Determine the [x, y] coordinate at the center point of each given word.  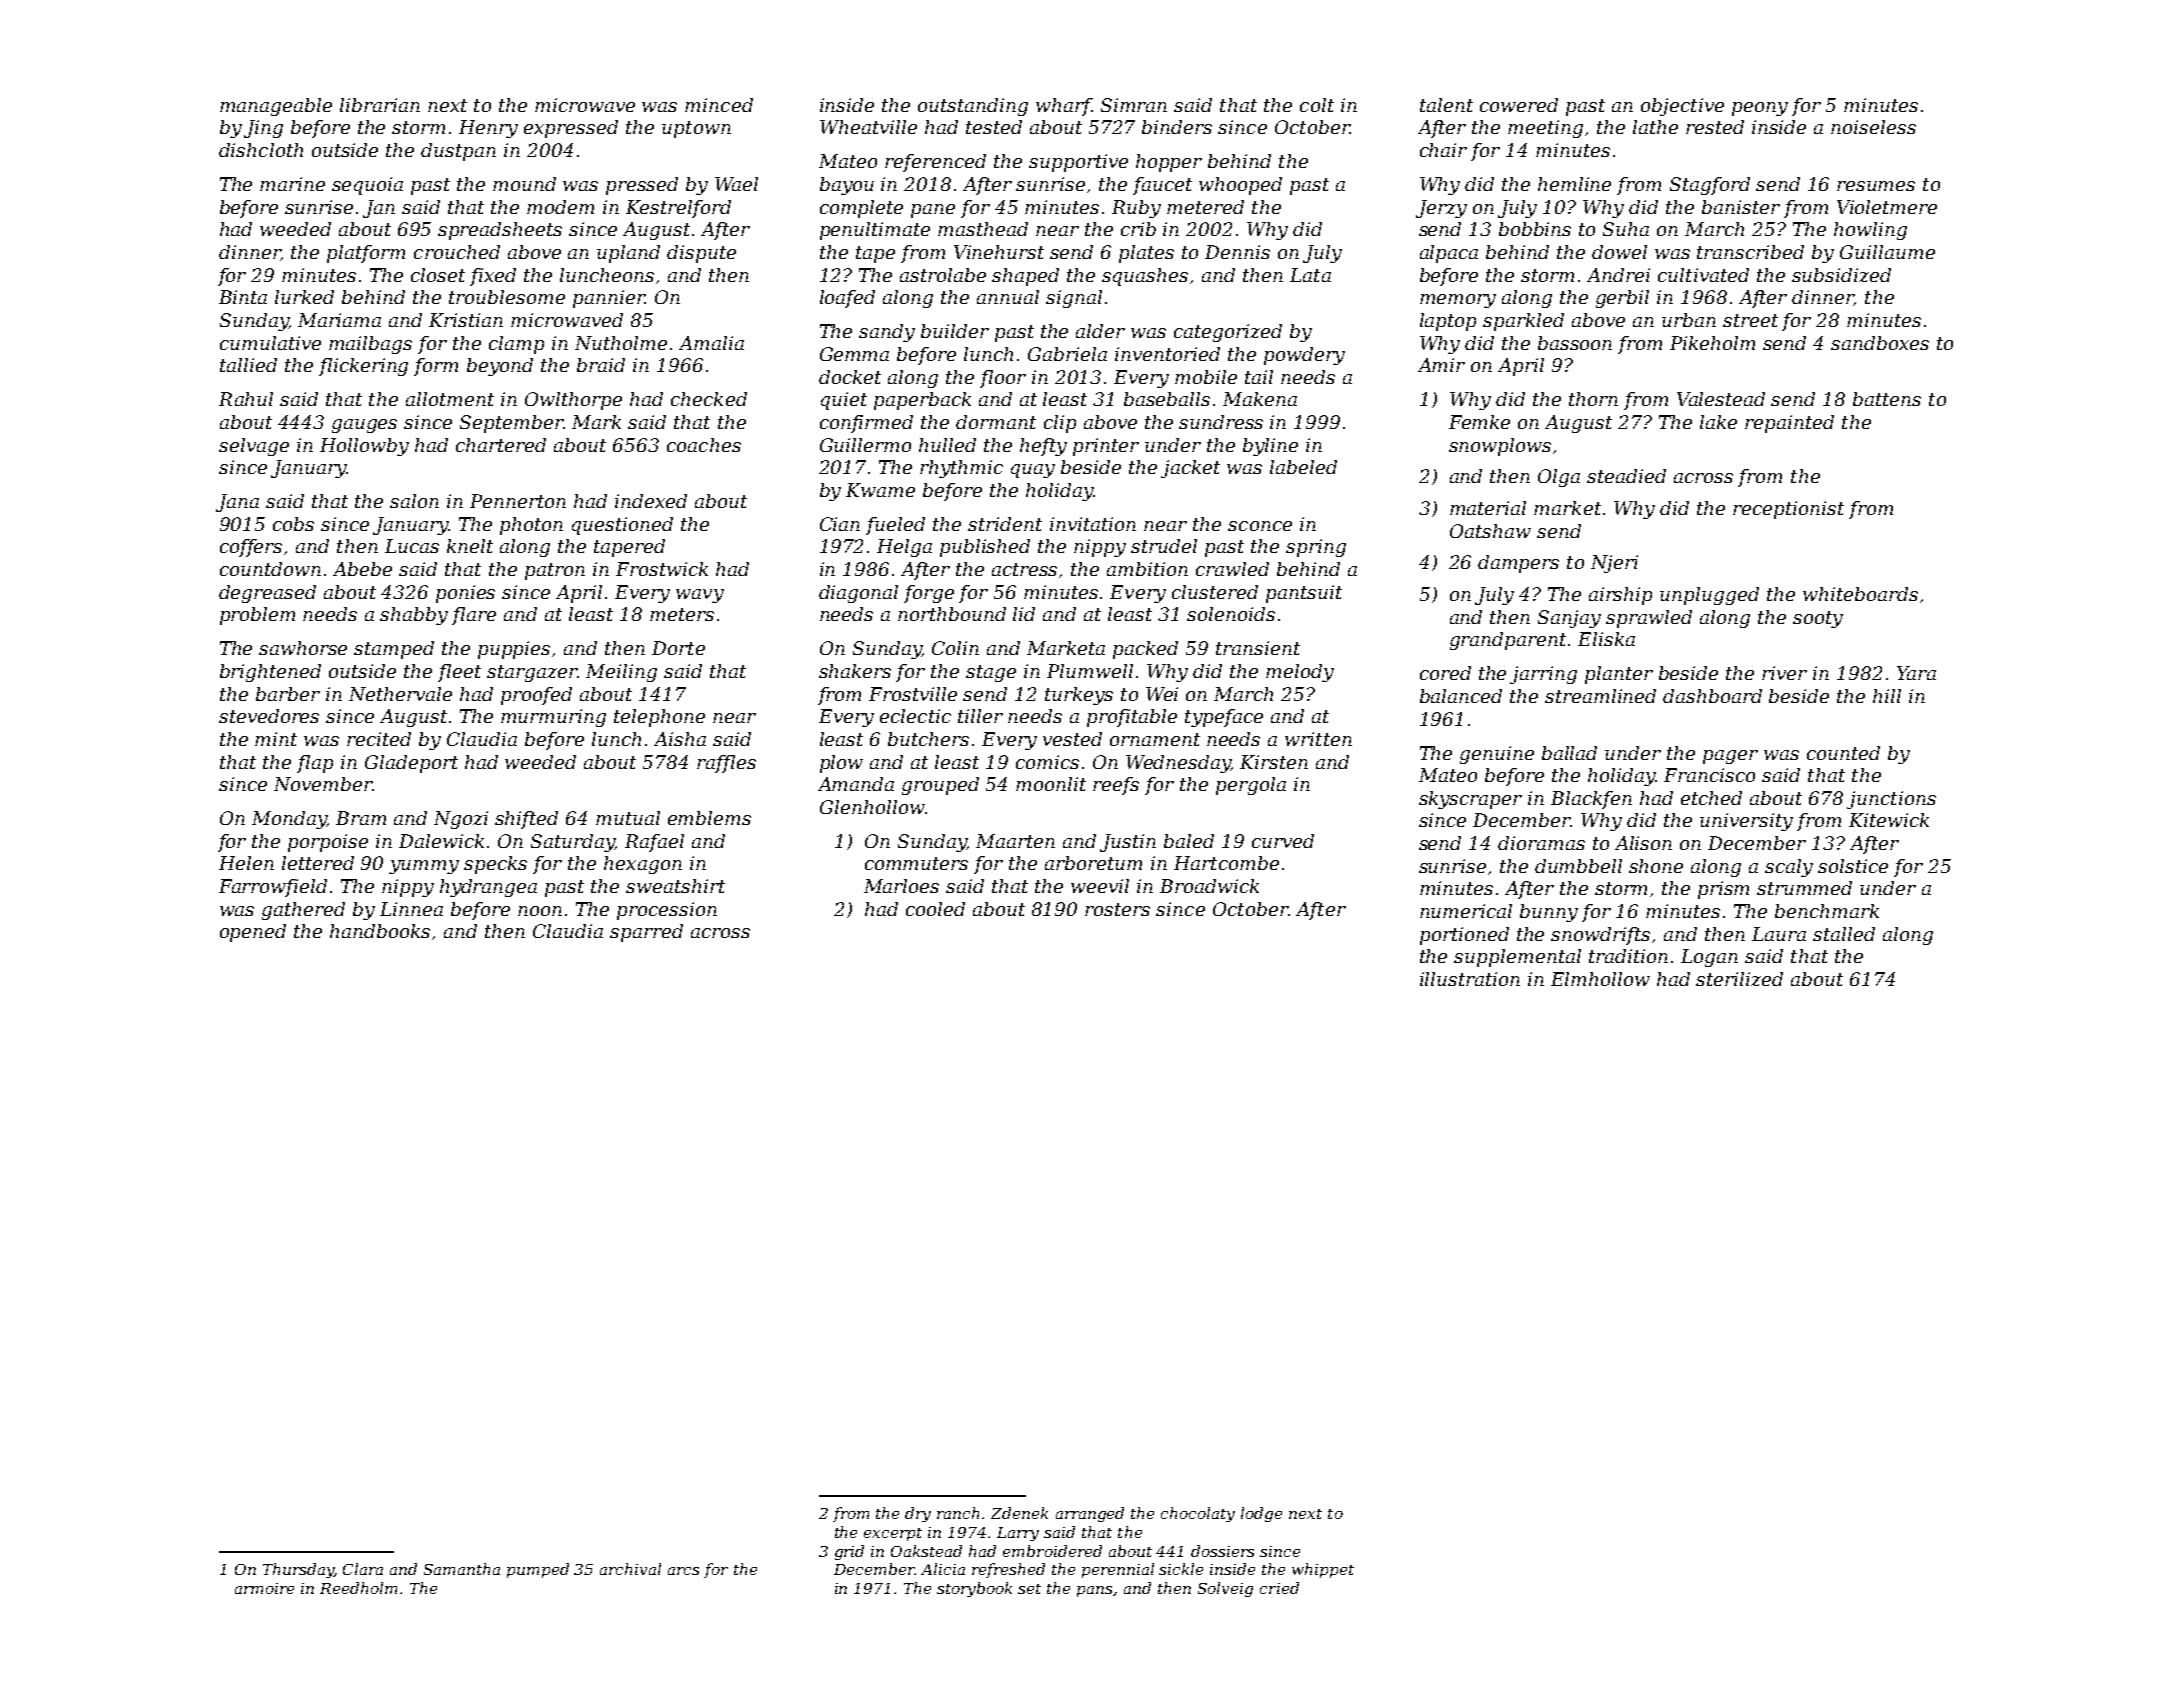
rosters [1117, 909]
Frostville [913, 694]
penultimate [875, 231]
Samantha [462, 1569]
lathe [1655, 127]
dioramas [1541, 843]
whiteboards [1860, 594]
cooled [935, 909]
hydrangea [488, 888]
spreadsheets [500, 231]
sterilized [1739, 979]
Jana [237, 503]
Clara [363, 1569]
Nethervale [400, 694]
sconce [1260, 526]
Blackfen [1591, 800]
